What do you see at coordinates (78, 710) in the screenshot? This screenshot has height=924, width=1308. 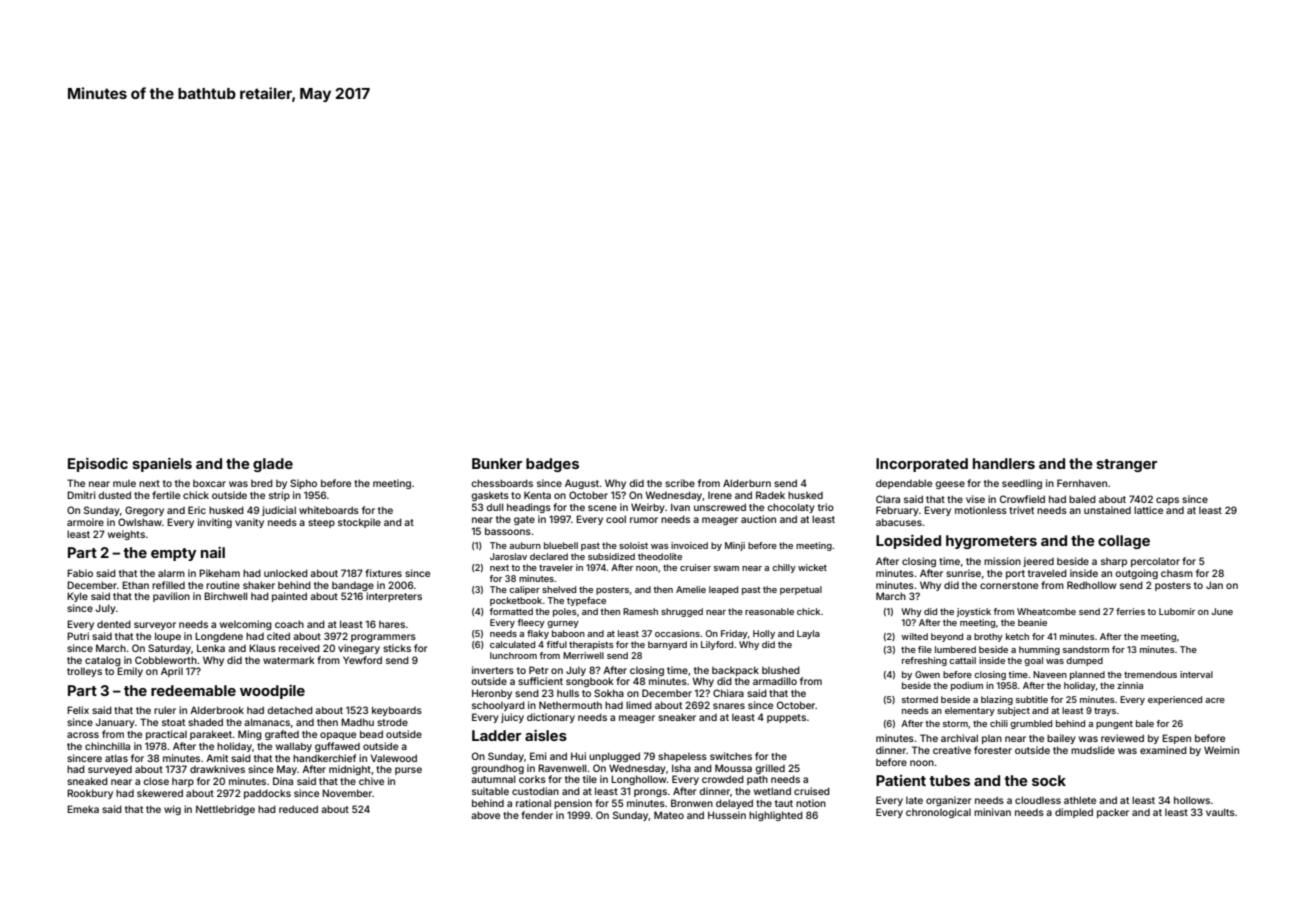 I see `Felix` at bounding box center [78, 710].
